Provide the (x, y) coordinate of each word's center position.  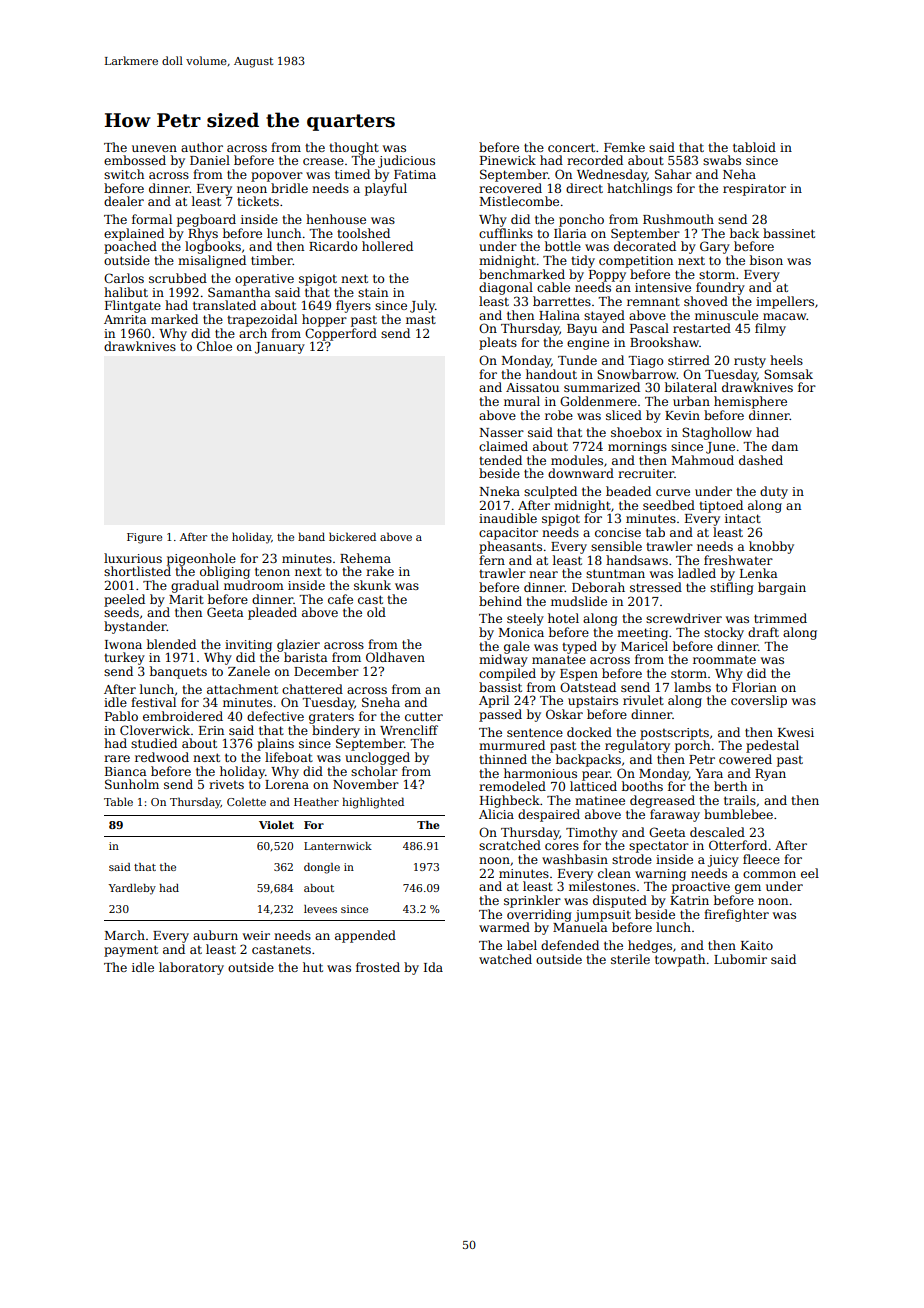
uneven (154, 148)
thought (354, 148)
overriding (539, 915)
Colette (246, 801)
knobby (771, 547)
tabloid (754, 147)
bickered (352, 536)
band (311, 536)
